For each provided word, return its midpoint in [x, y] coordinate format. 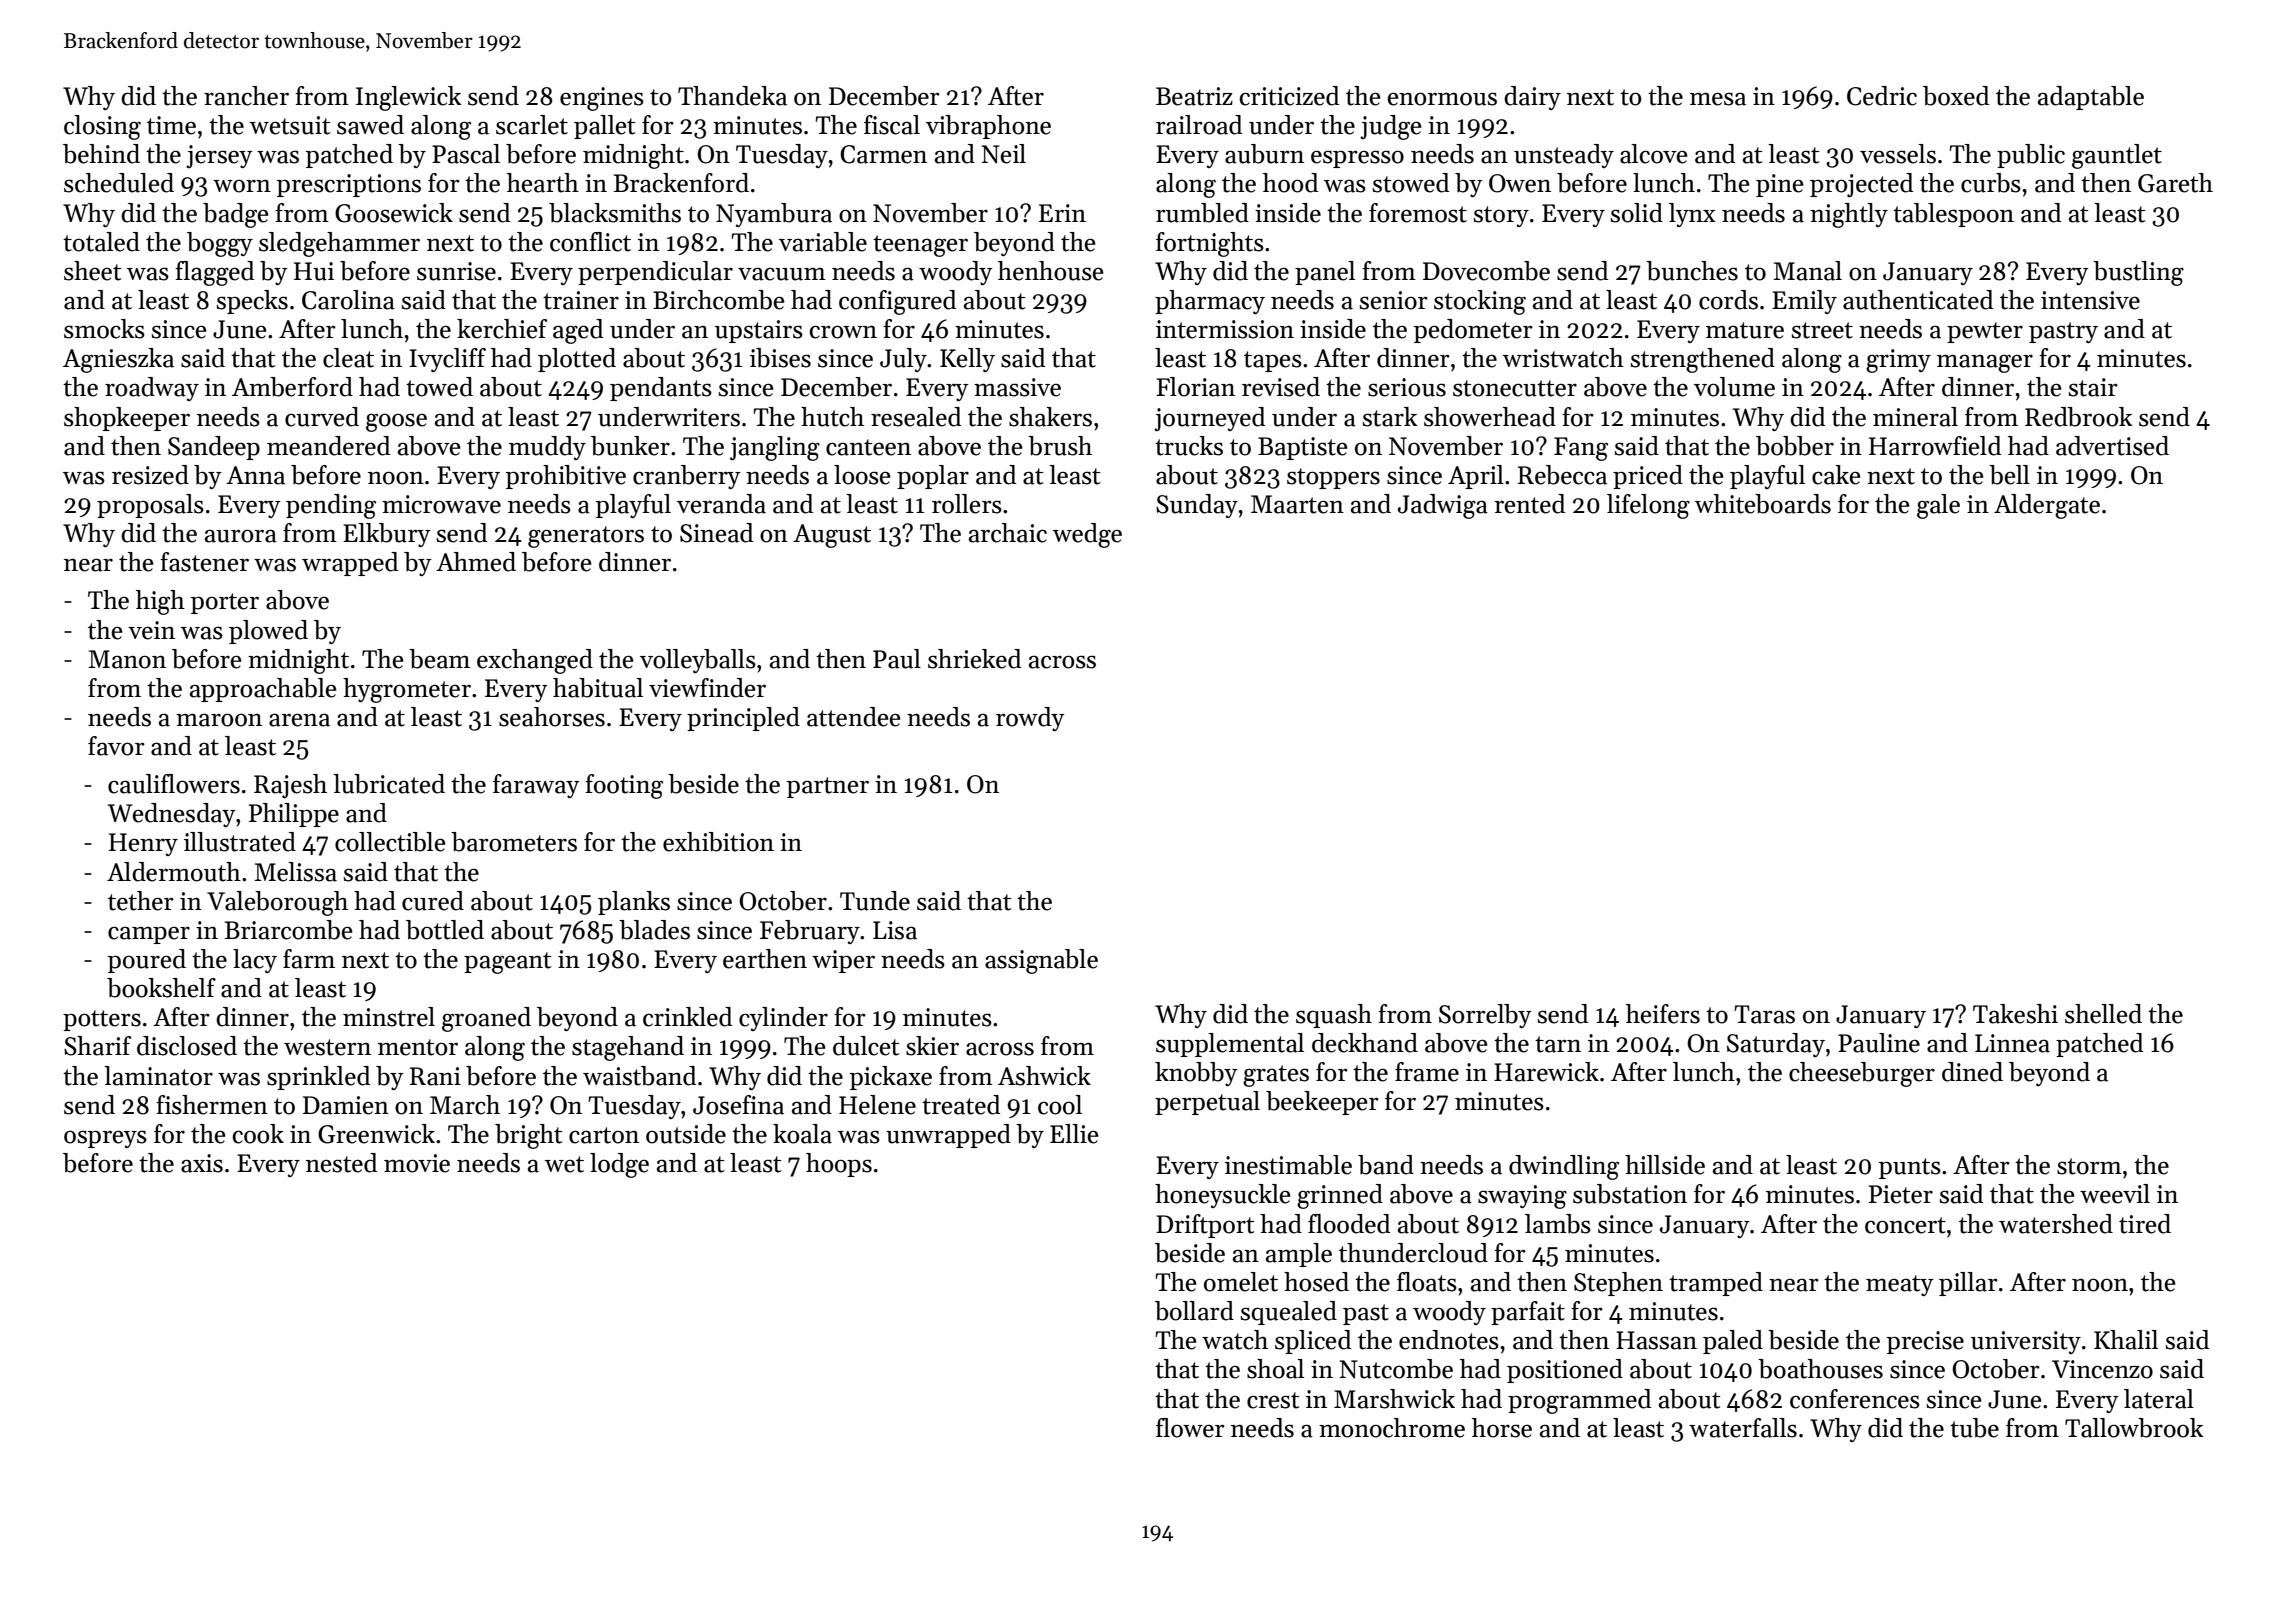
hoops [839, 1165]
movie [417, 1163]
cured [433, 901]
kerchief [502, 329]
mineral [1915, 417]
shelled [2103, 1014]
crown [843, 332]
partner [828, 787]
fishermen [212, 1105]
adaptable [2091, 98]
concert [1905, 1225]
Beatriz [1194, 96]
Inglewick [408, 98]
